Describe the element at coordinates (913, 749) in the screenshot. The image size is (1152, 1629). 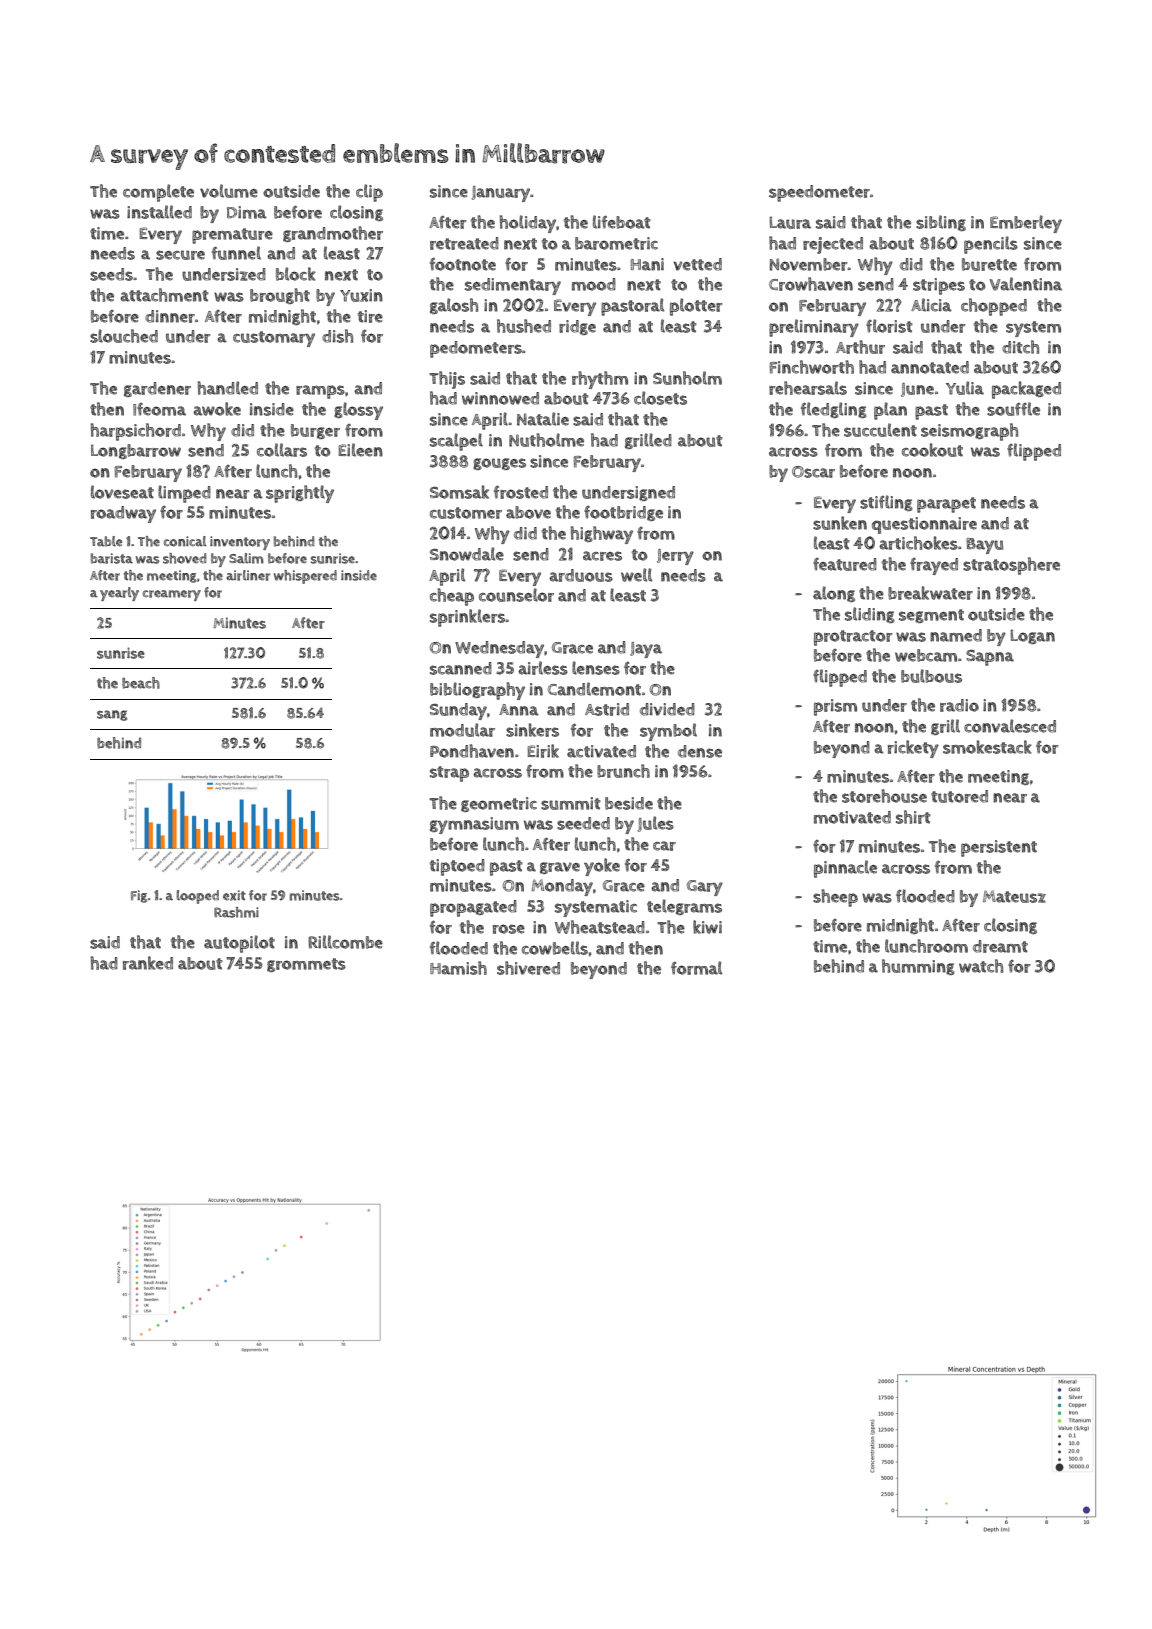
I see `rickety` at that location.
